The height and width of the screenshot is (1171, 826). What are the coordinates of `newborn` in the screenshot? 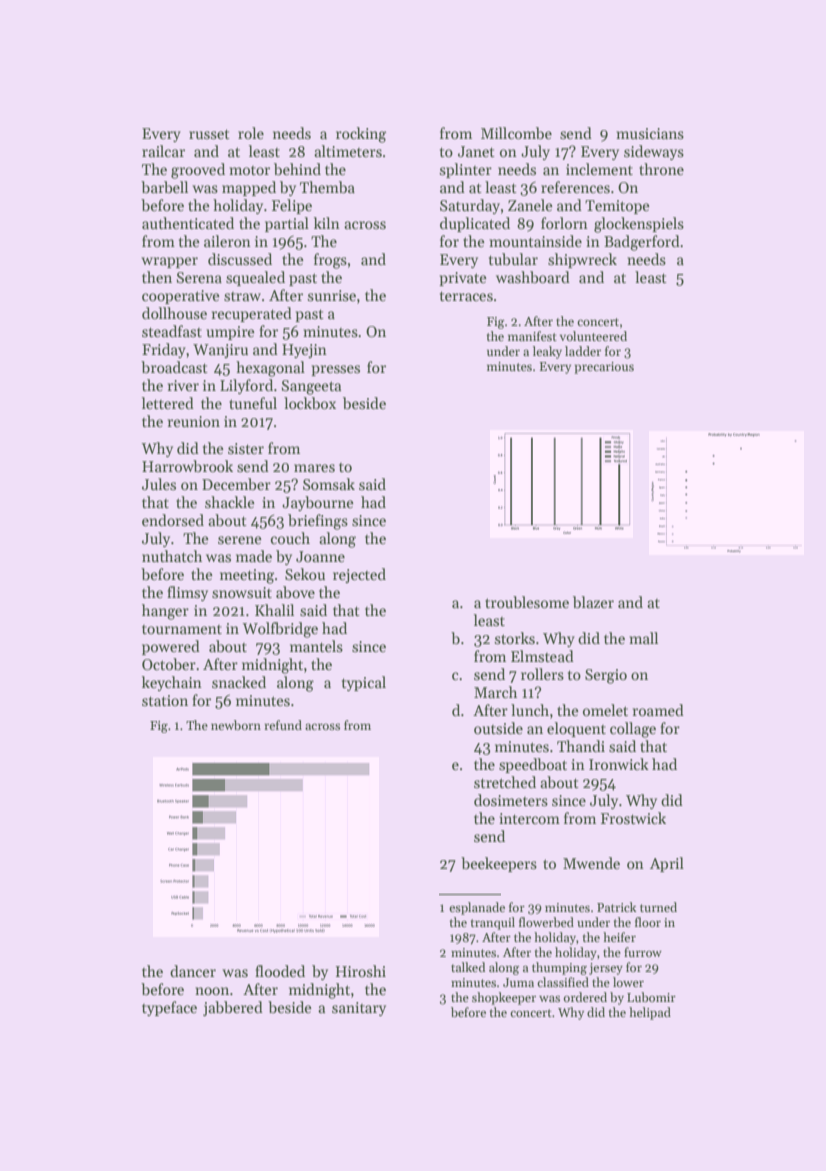 It's located at (236, 725).
